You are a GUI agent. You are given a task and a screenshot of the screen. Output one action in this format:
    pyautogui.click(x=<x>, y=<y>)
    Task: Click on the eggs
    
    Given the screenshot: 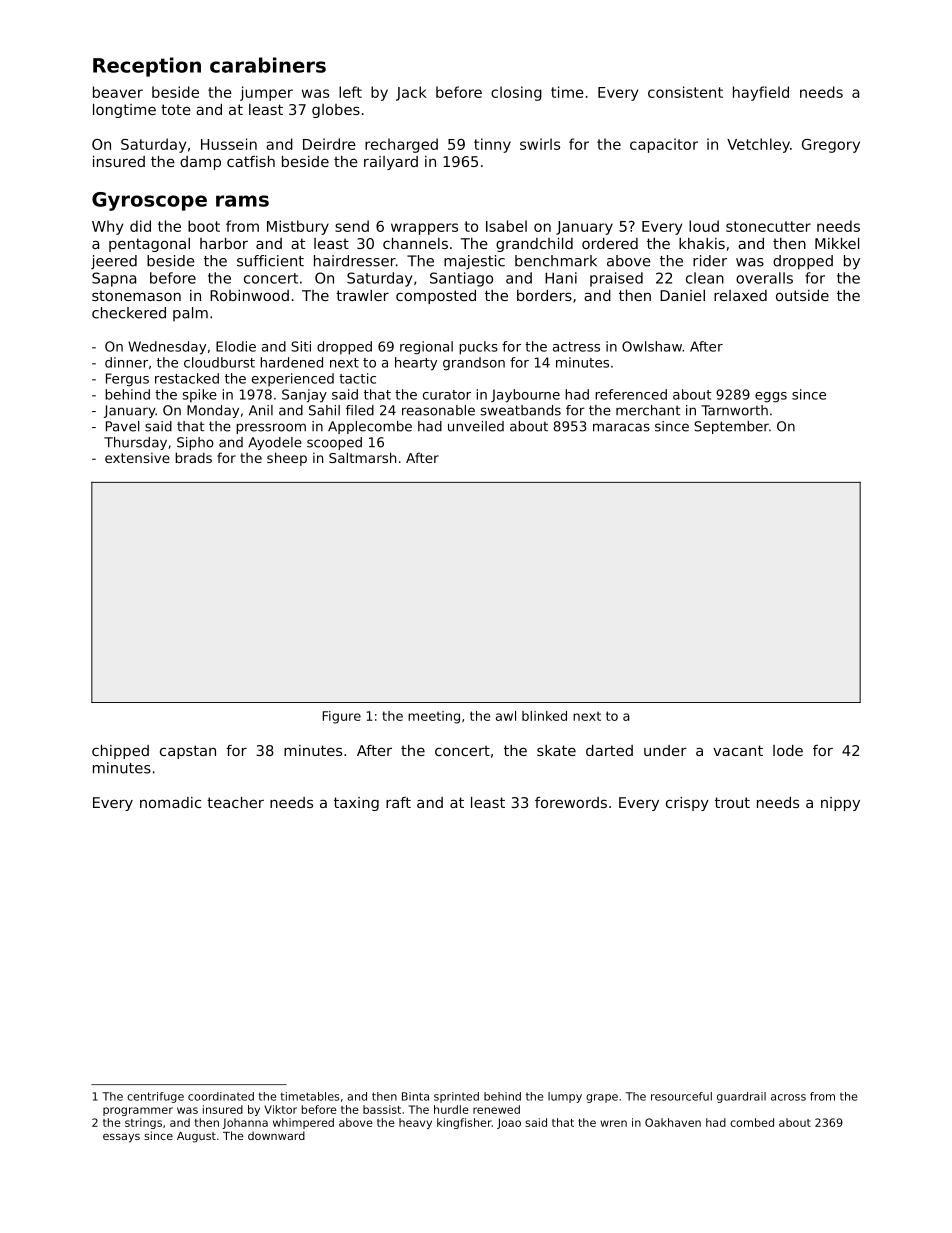 What is the action you would take?
    pyautogui.click(x=771, y=397)
